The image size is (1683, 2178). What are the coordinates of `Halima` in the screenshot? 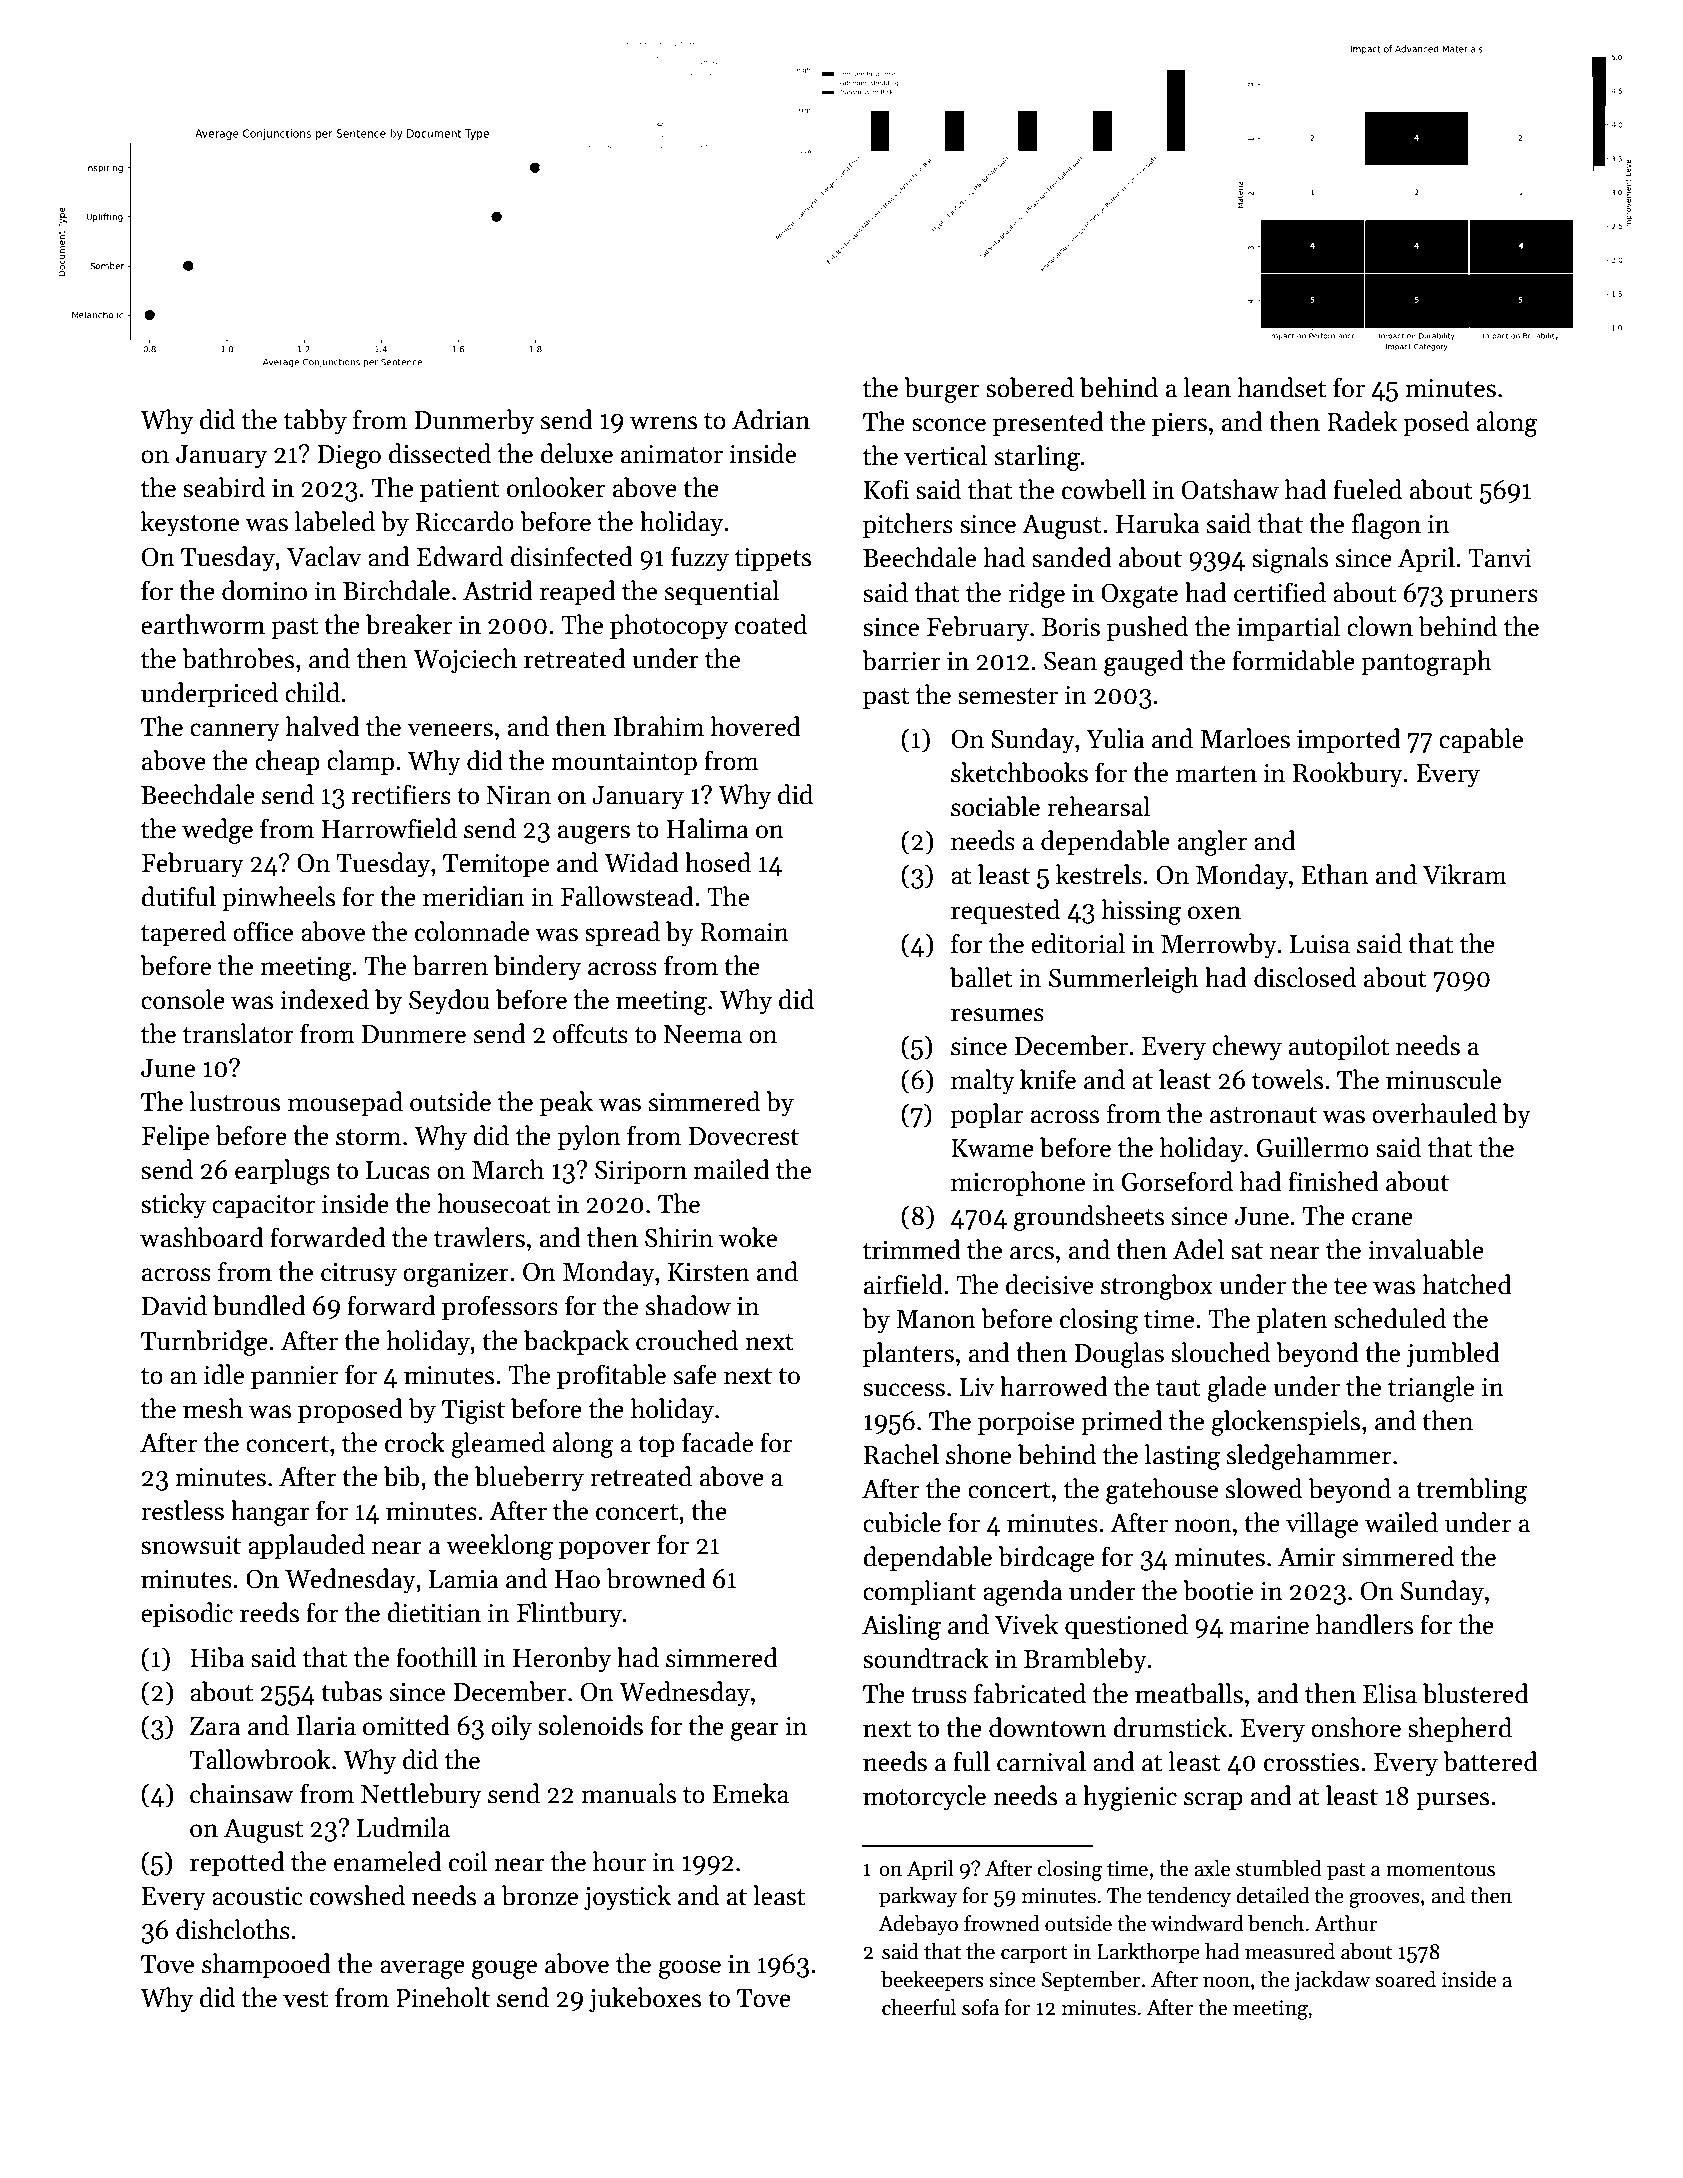 It's located at (708, 828).
